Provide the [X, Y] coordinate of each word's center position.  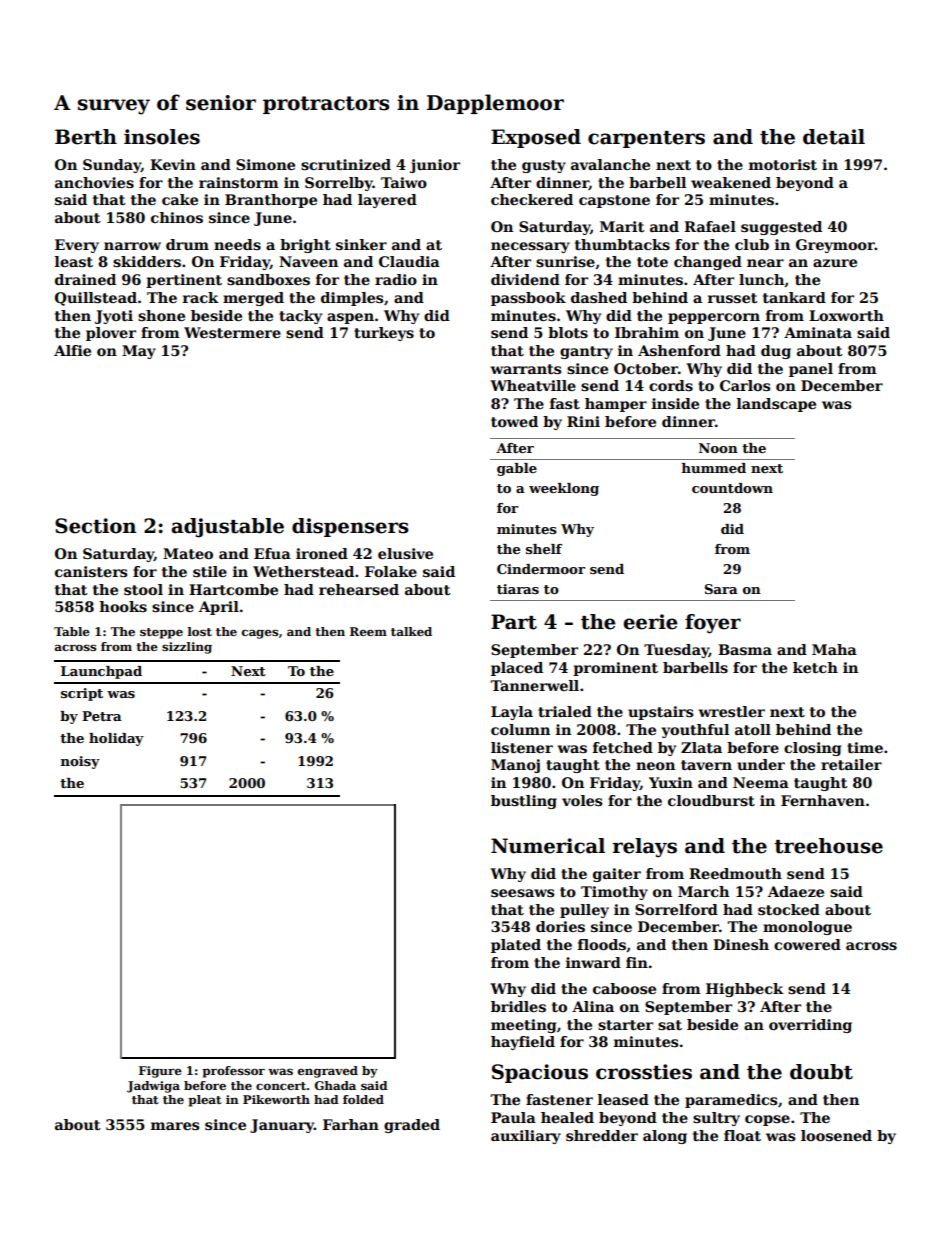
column [520, 729]
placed [517, 669]
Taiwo [404, 182]
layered [387, 201]
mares [175, 1126]
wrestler [732, 711]
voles [582, 800]
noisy [80, 762]
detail [834, 137]
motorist [783, 164]
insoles [162, 137]
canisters [91, 571]
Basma [745, 649]
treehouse [828, 846]
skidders [147, 261]
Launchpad [101, 672]
